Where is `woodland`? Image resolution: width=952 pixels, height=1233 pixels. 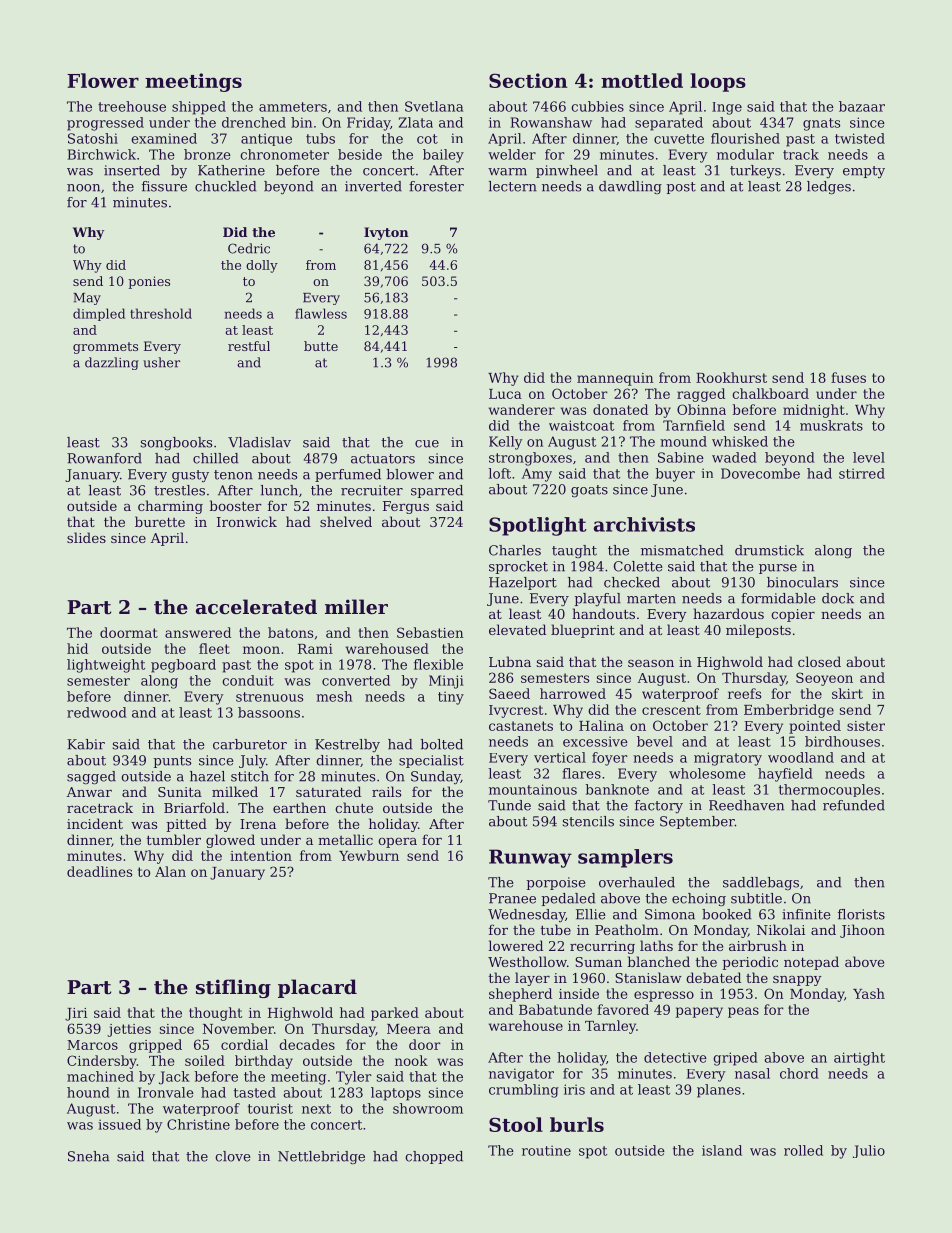 woodland is located at coordinates (801, 757).
